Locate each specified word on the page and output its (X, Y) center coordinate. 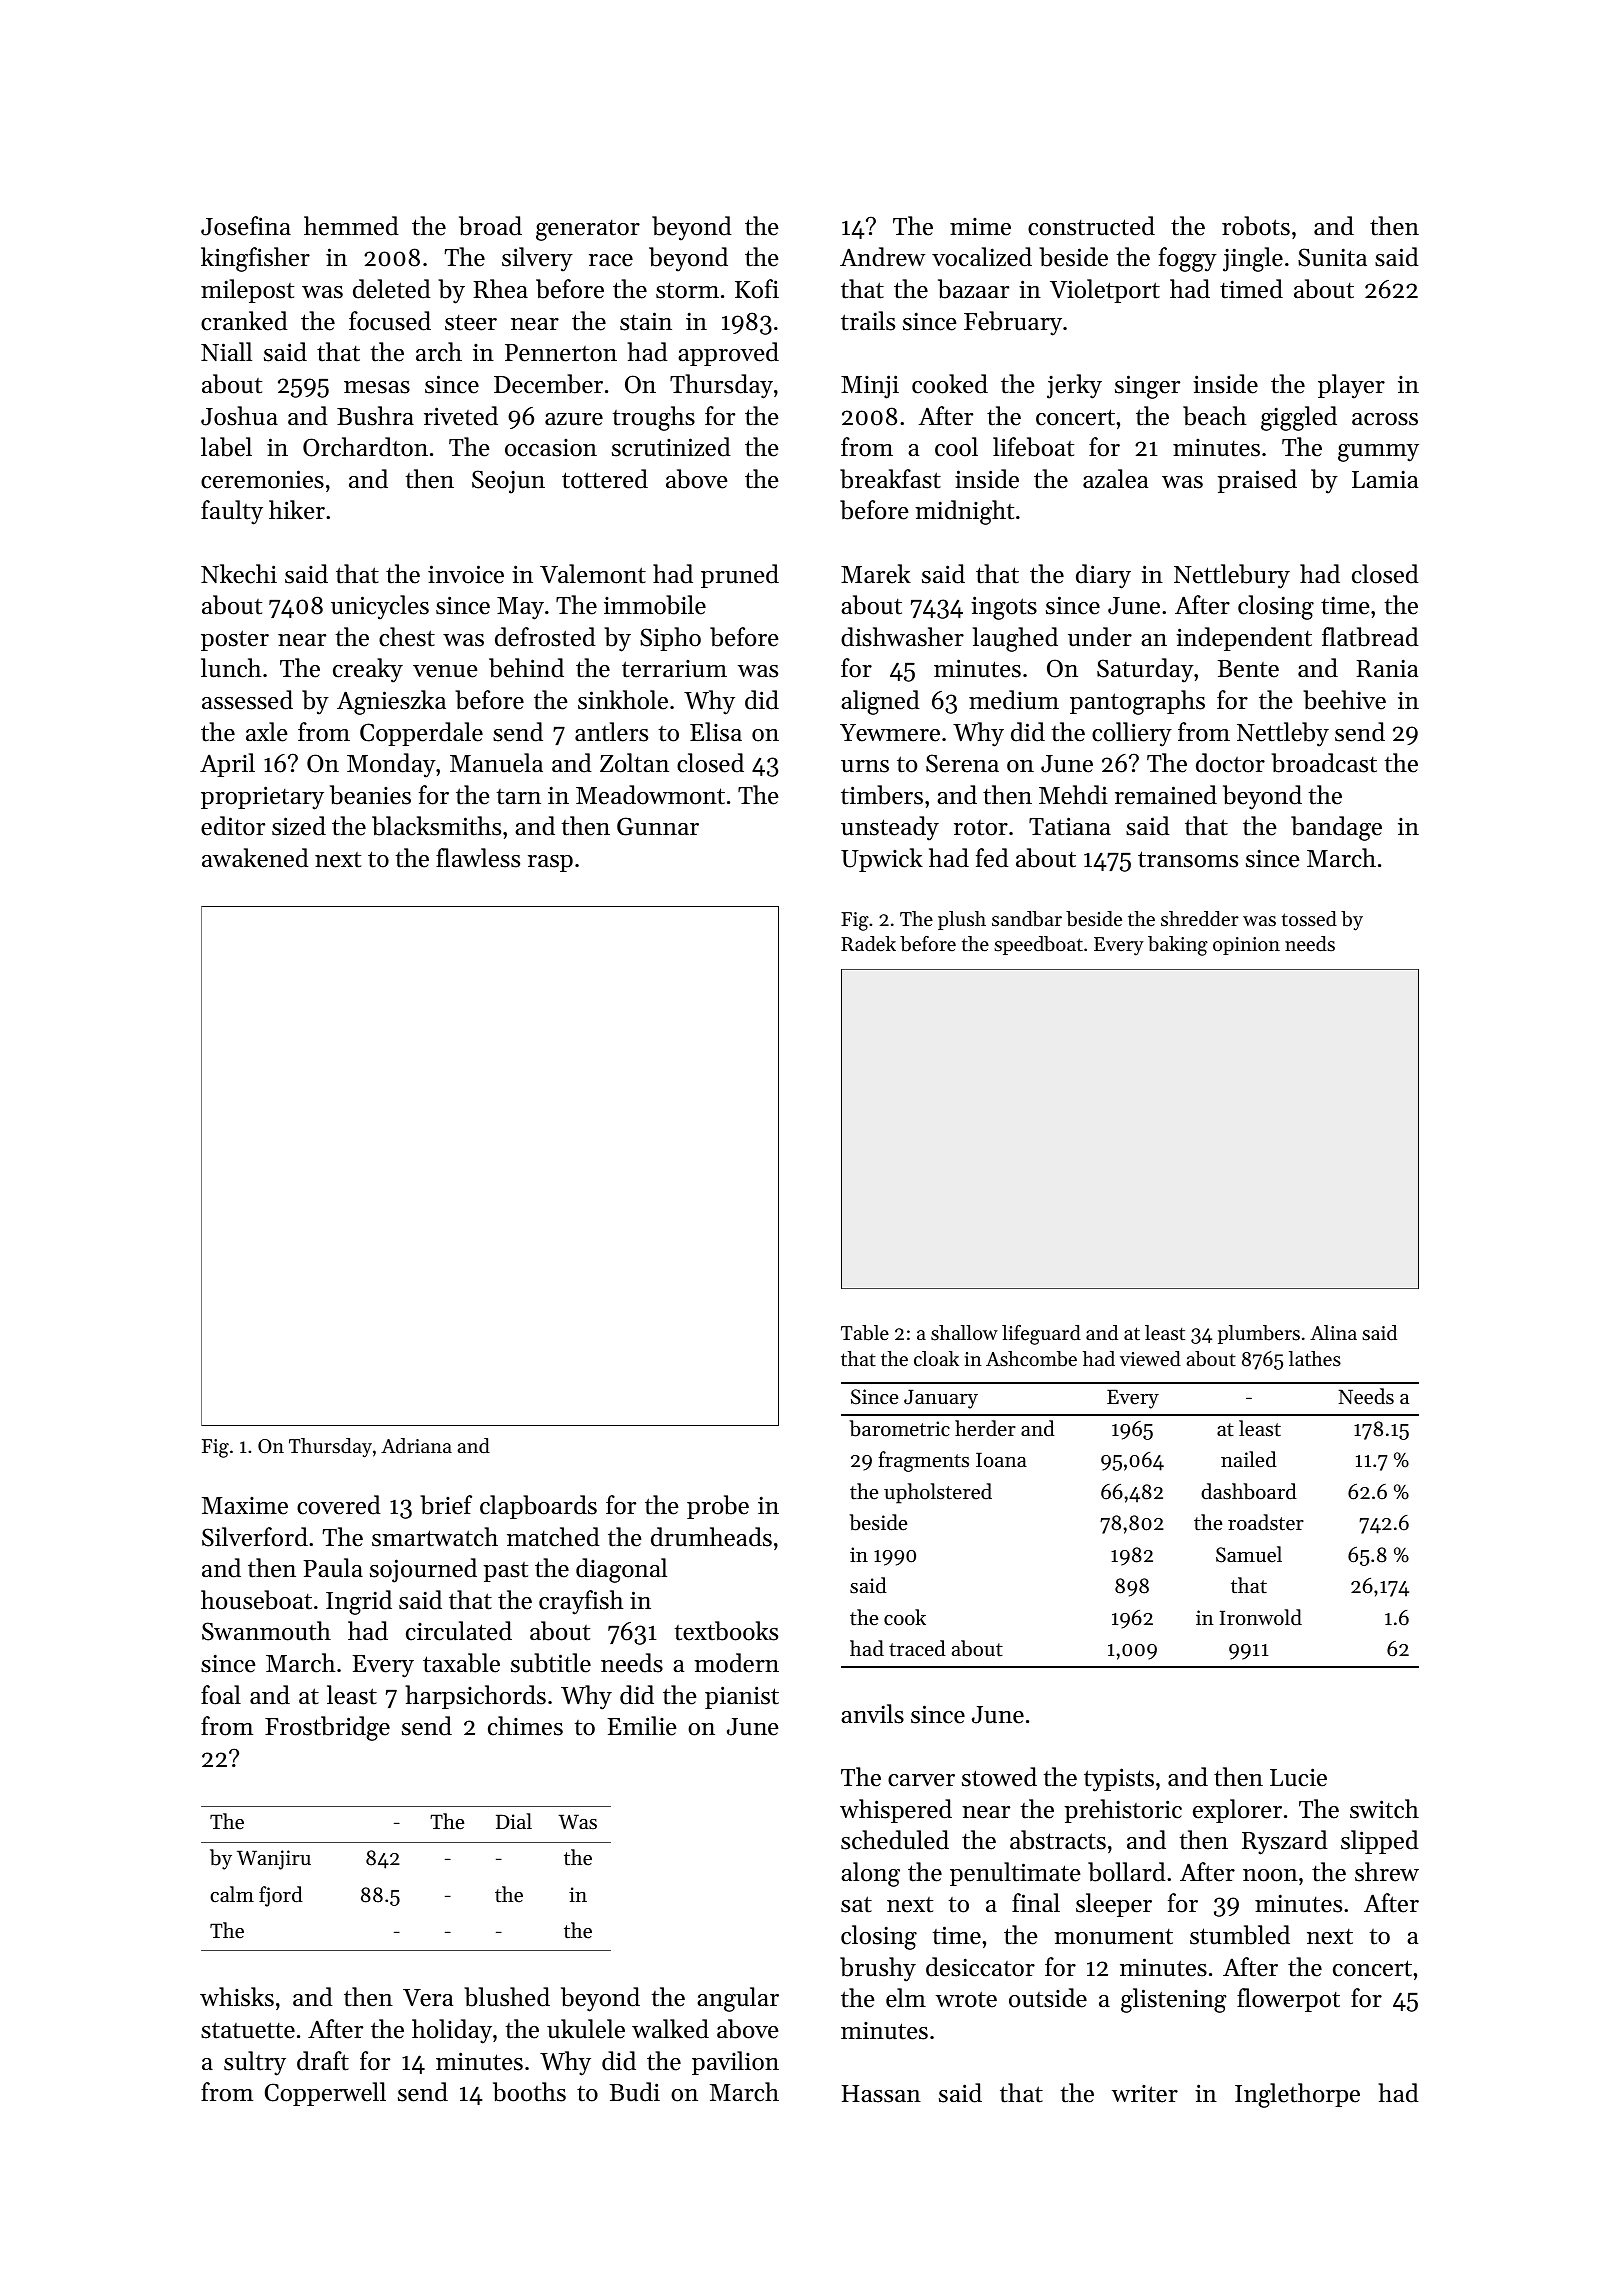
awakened (255, 858)
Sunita (1332, 257)
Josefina (246, 226)
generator (588, 230)
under (1100, 637)
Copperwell (325, 2094)
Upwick (882, 860)
